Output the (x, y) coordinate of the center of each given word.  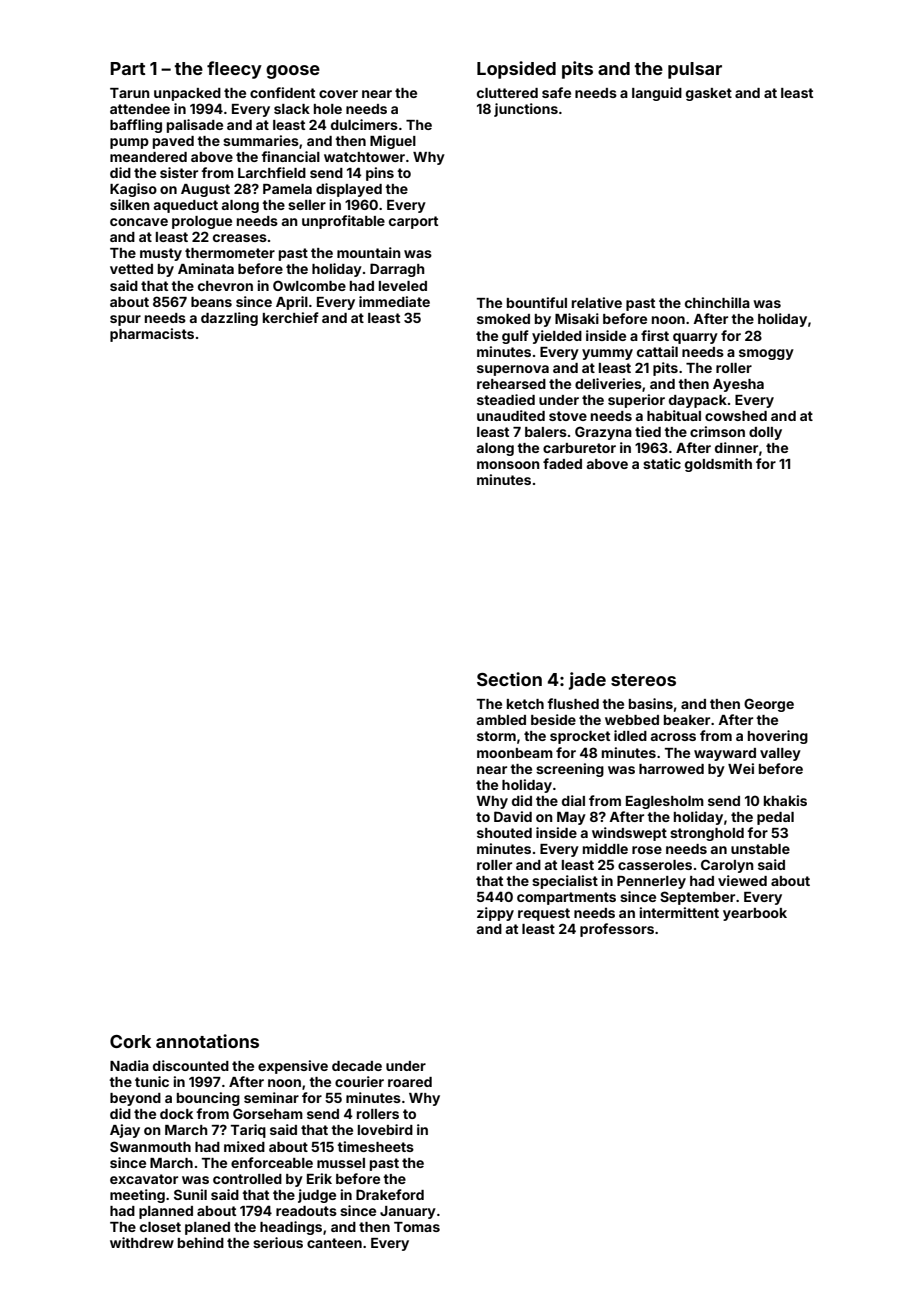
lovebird (385, 1129)
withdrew (142, 1242)
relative (597, 302)
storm (496, 736)
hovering (778, 737)
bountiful (537, 302)
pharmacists (152, 335)
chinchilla (717, 302)
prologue (202, 222)
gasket (709, 94)
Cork (130, 1041)
